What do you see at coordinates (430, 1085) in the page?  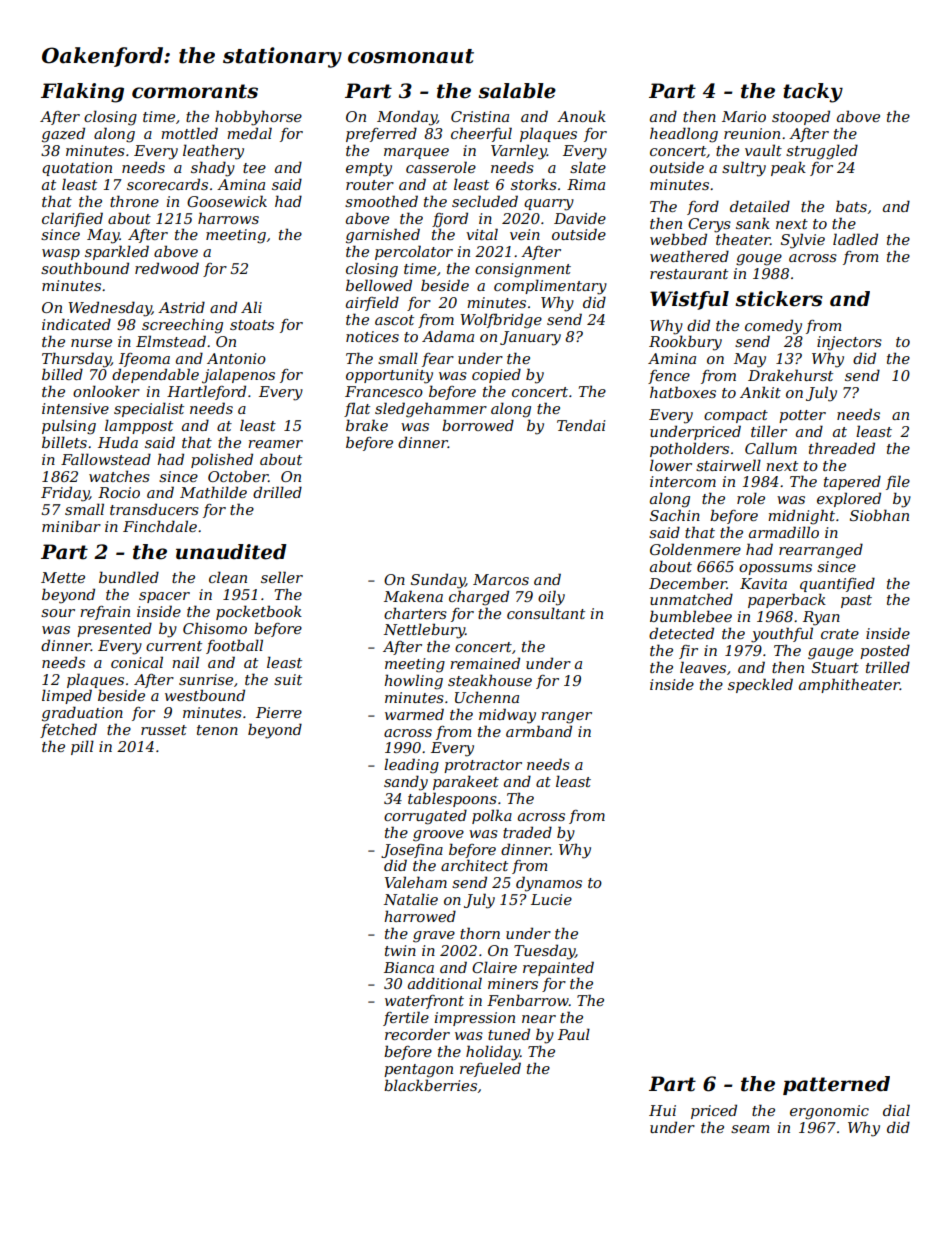 I see `blackberries` at bounding box center [430, 1085].
